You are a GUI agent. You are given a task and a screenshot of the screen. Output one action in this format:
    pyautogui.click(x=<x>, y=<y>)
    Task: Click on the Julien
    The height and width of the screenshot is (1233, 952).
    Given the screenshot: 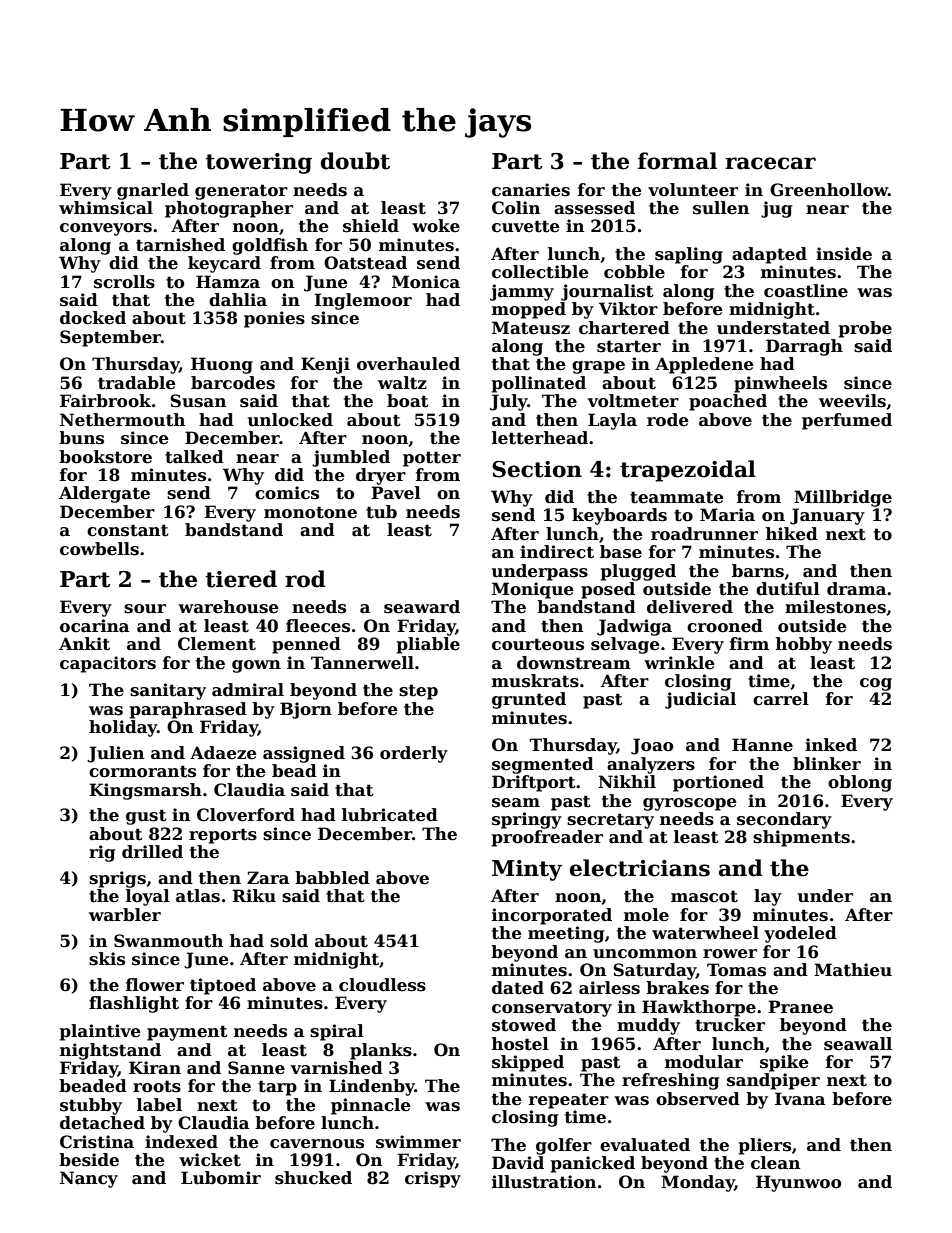 What is the action you would take?
    pyautogui.click(x=115, y=754)
